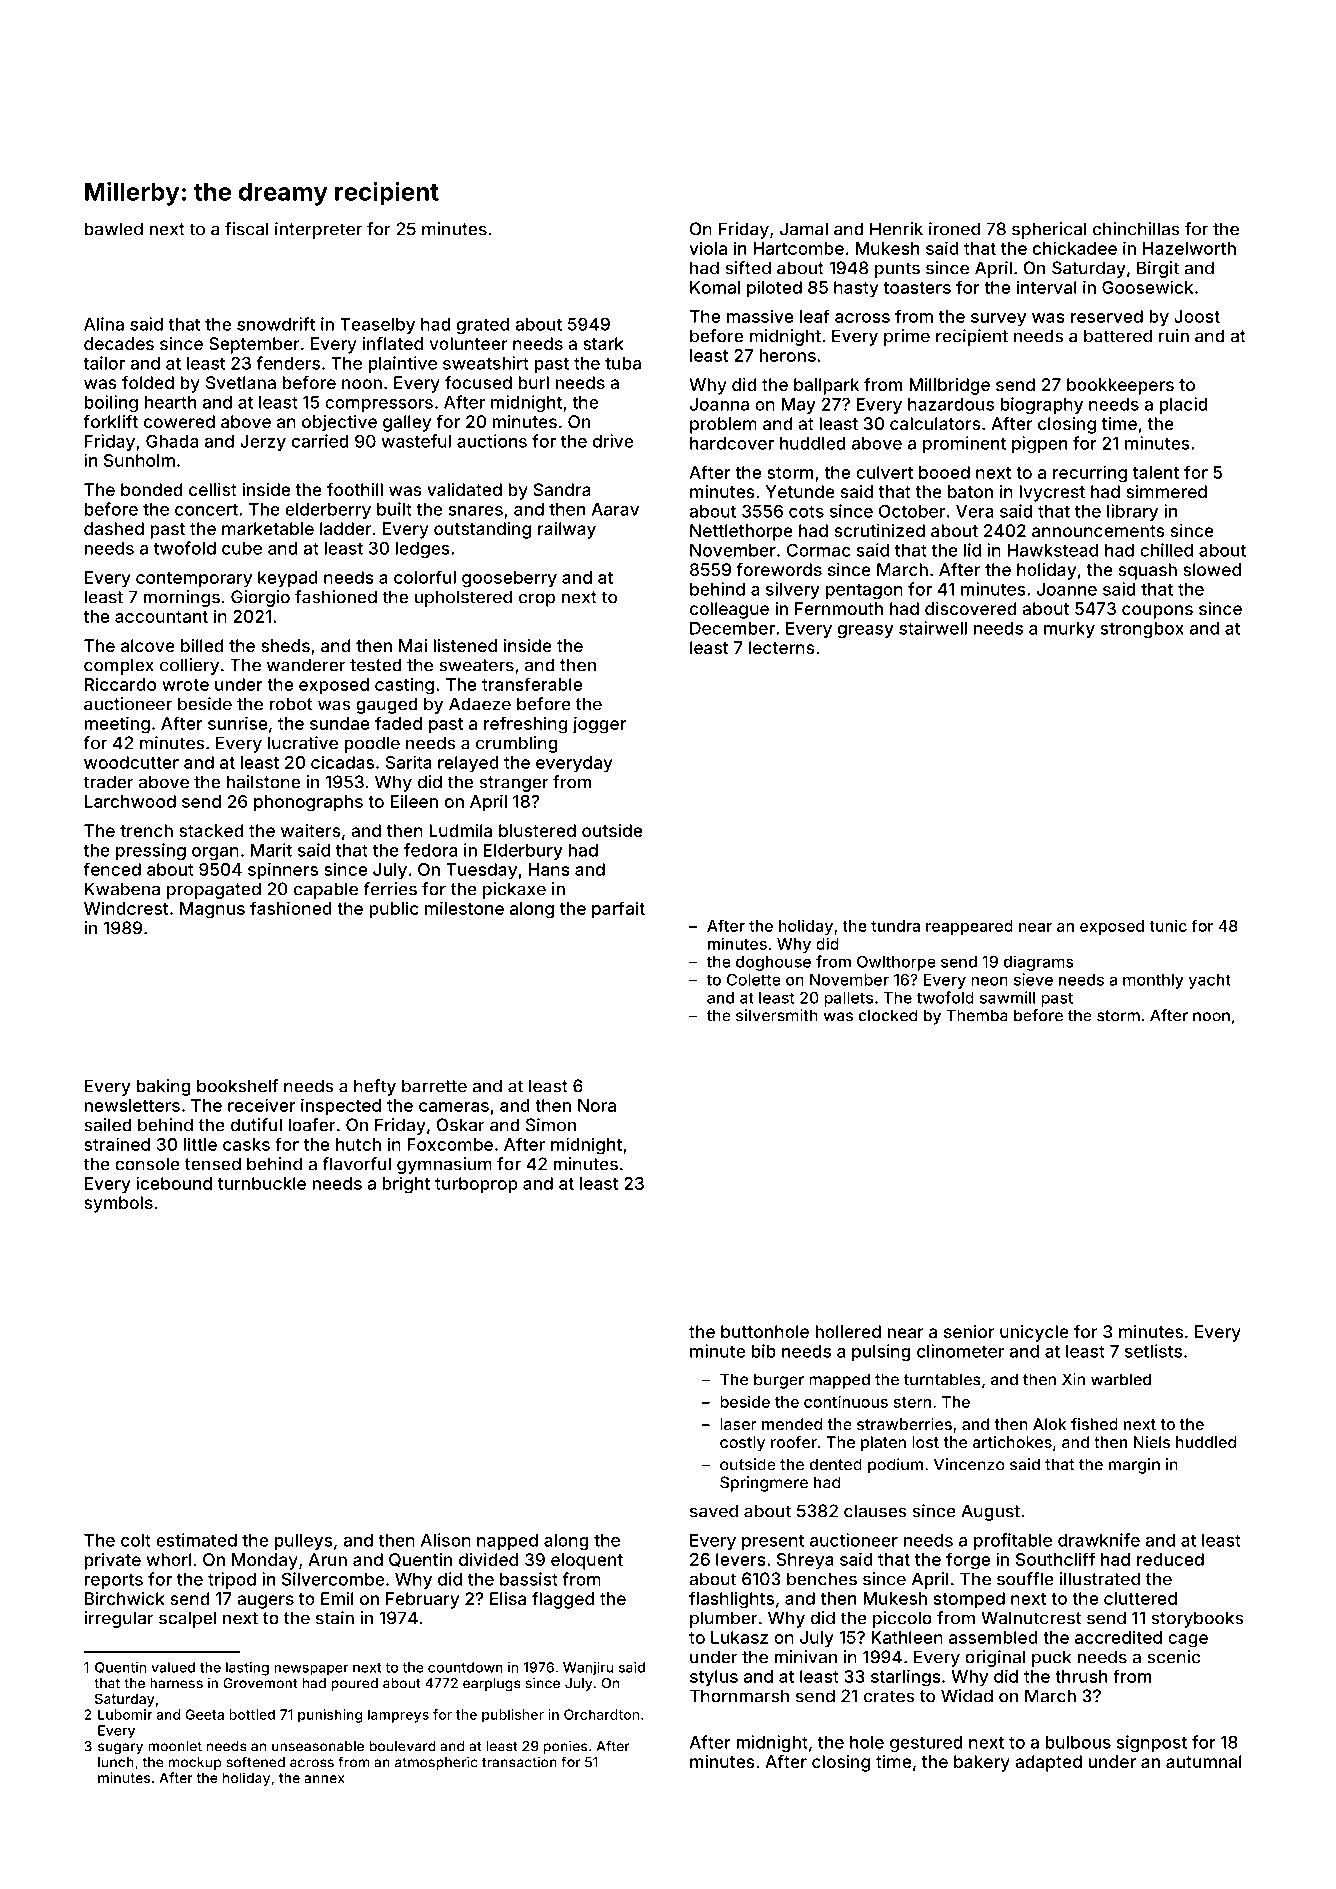  Describe the element at coordinates (202, 645) in the page. I see `billed` at that location.
